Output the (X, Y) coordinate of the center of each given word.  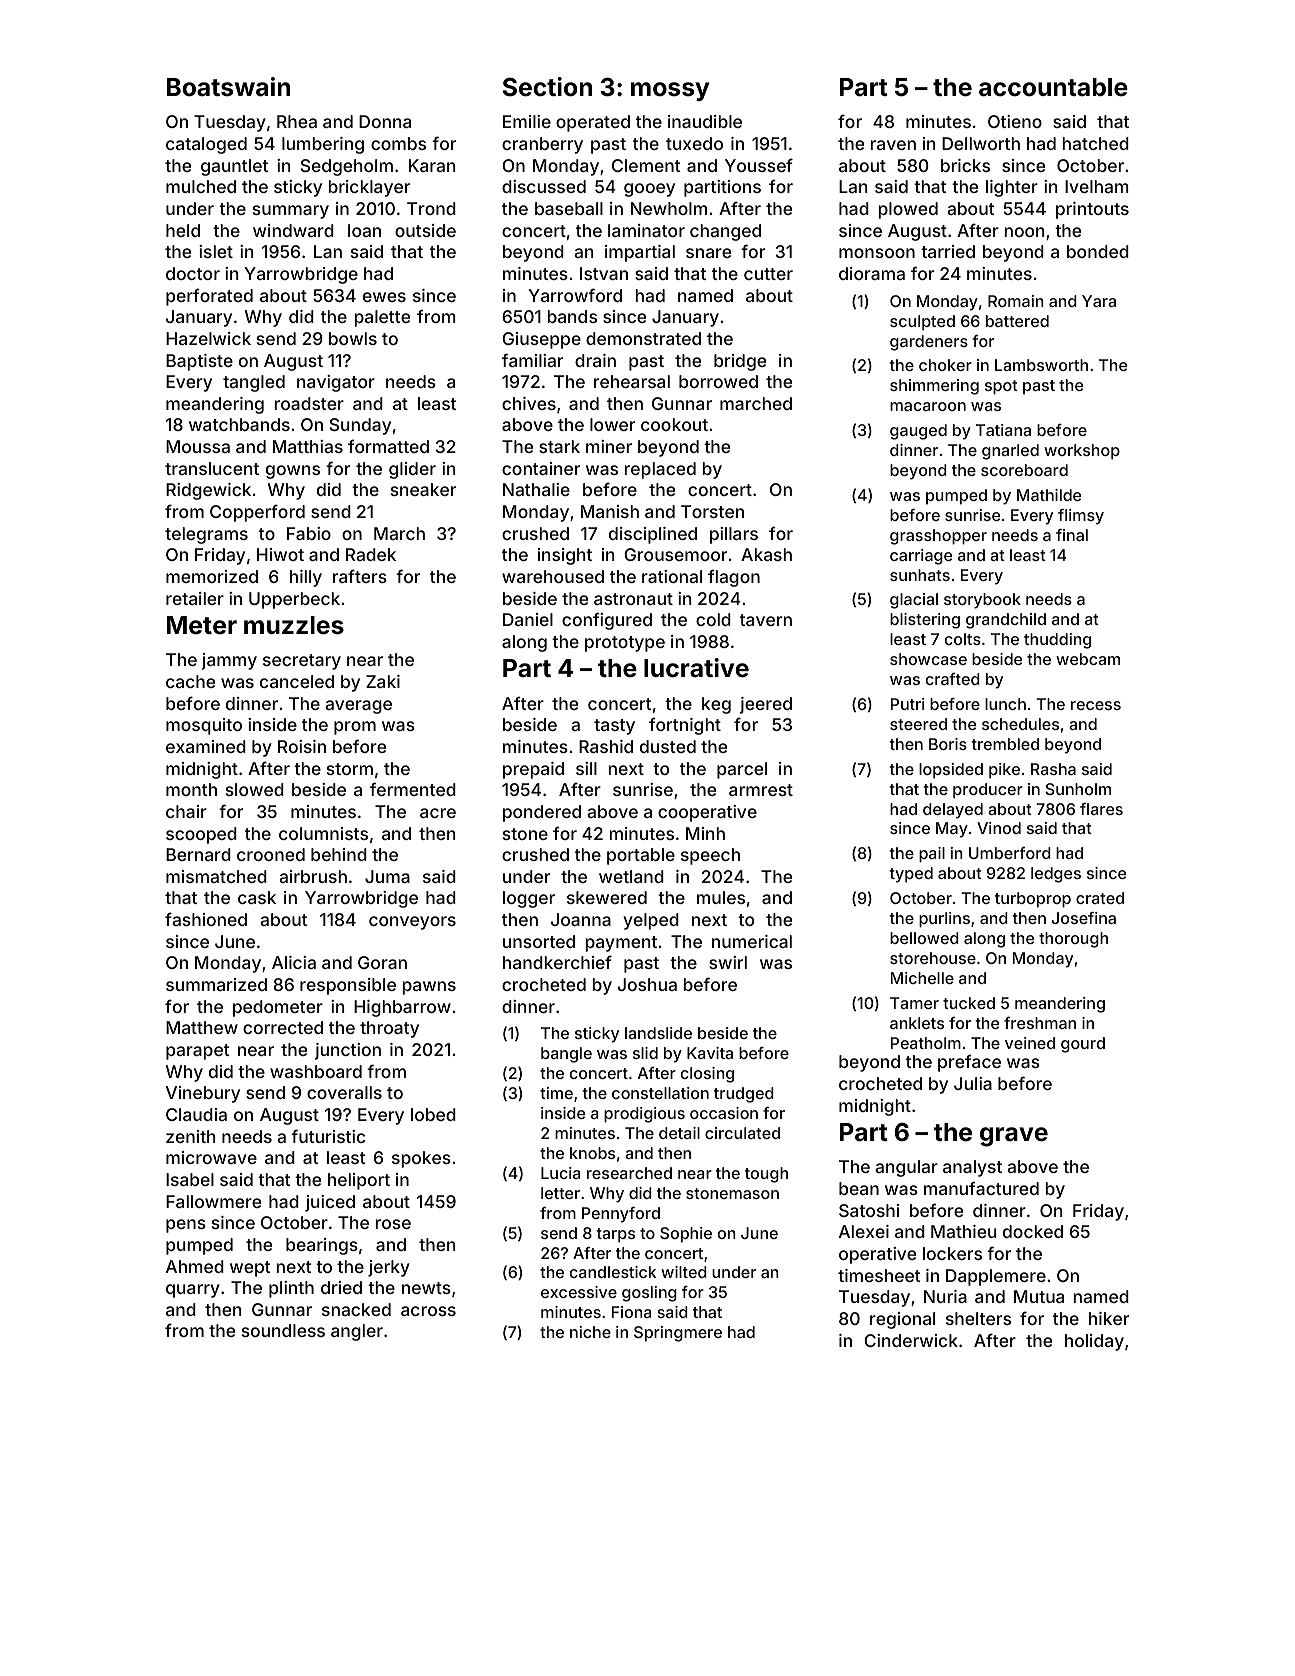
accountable (1053, 87)
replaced (660, 470)
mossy (670, 91)
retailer (195, 598)
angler (357, 1332)
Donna (385, 121)
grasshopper (938, 537)
